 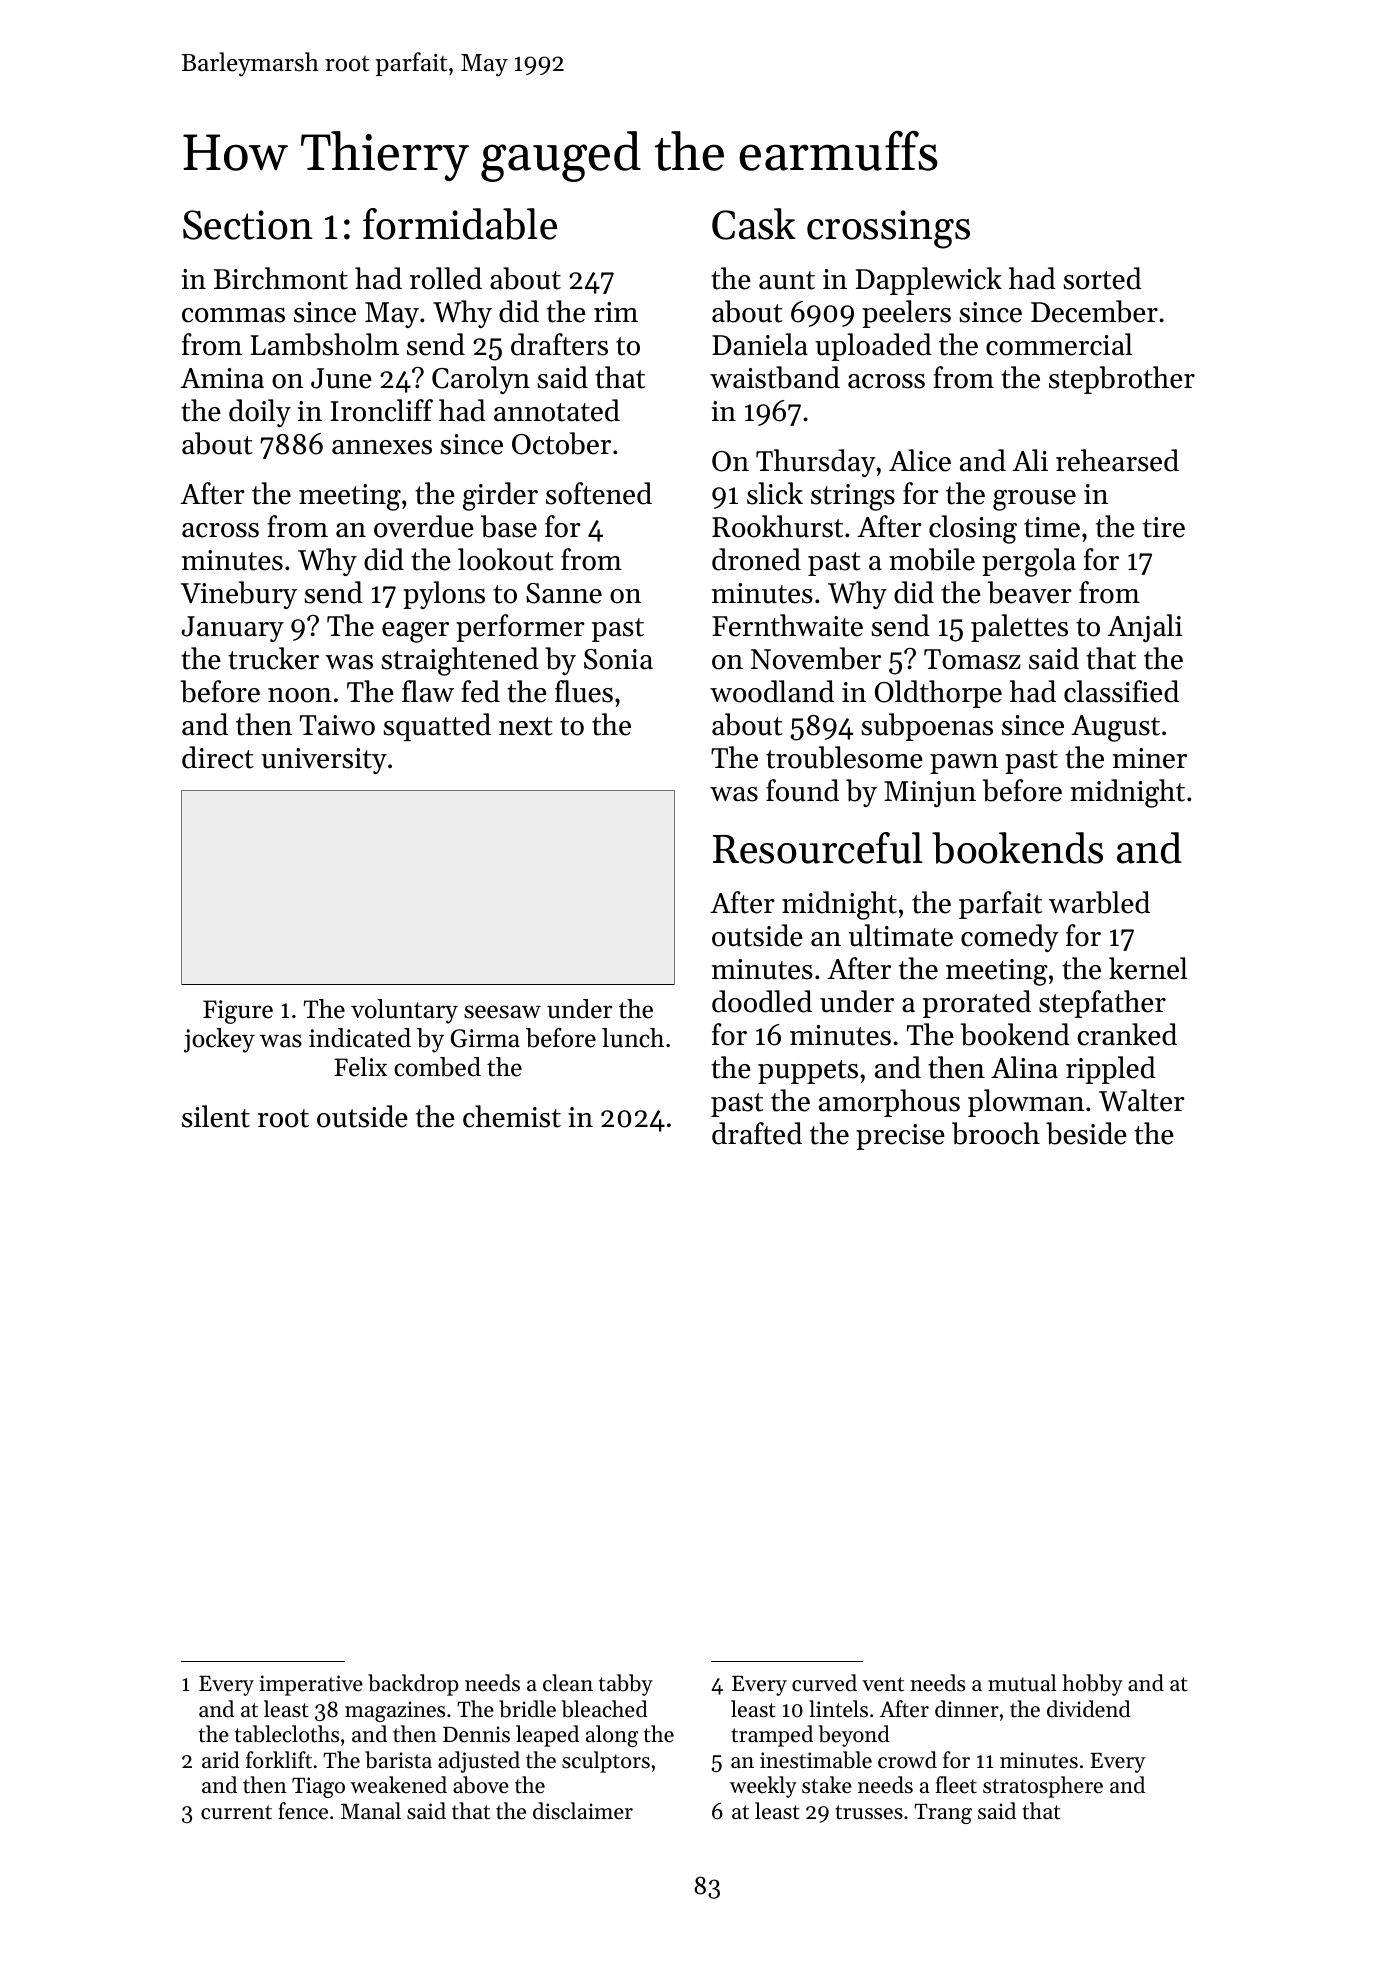 I want to click on silent, so click(x=216, y=1116).
